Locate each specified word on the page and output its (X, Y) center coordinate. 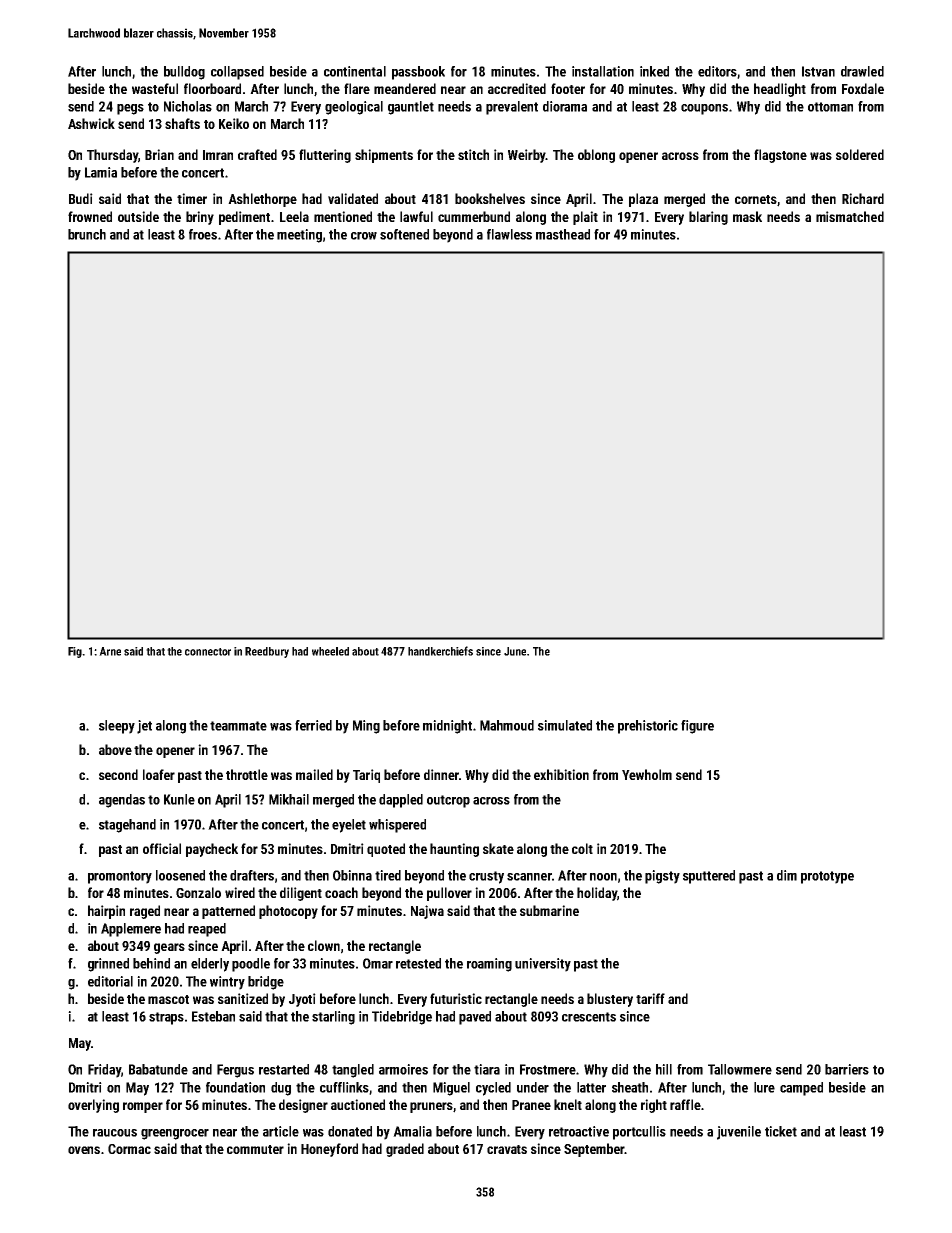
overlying (93, 1106)
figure (697, 727)
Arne (110, 651)
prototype (827, 877)
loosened (180, 875)
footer (568, 88)
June (515, 651)
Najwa (427, 912)
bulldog (184, 73)
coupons (704, 109)
